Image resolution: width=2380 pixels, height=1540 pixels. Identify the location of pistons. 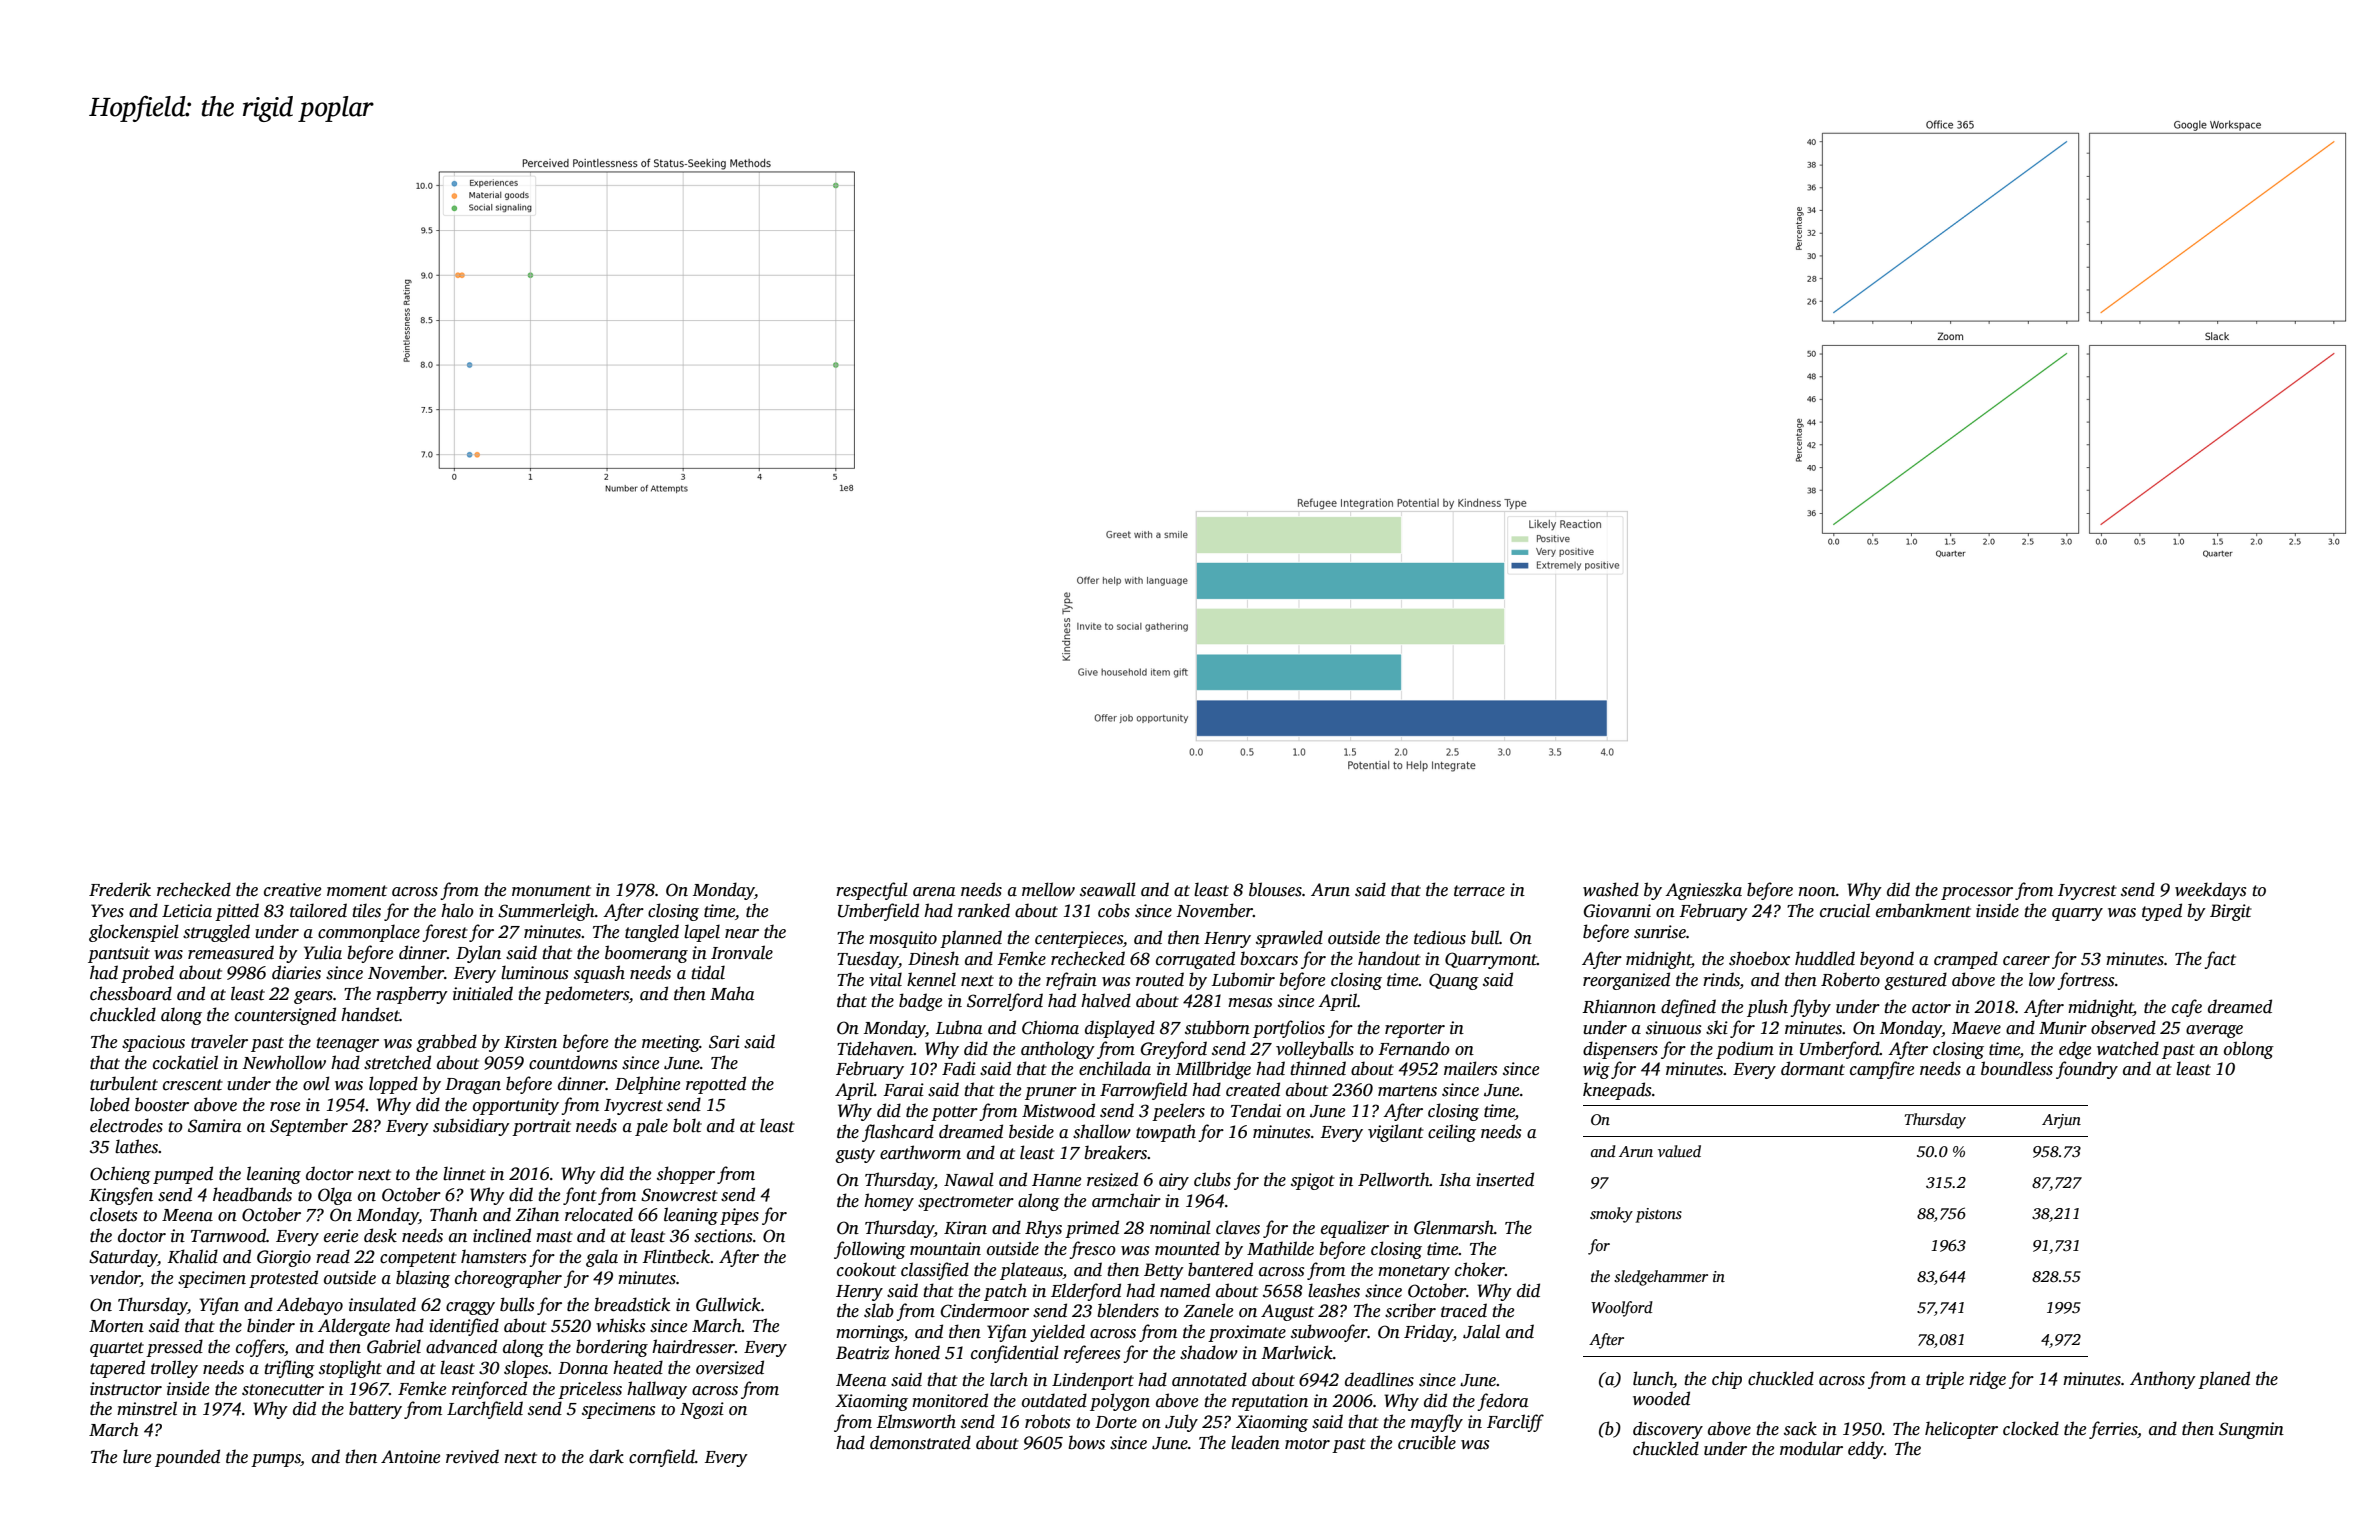
(1658, 1215).
